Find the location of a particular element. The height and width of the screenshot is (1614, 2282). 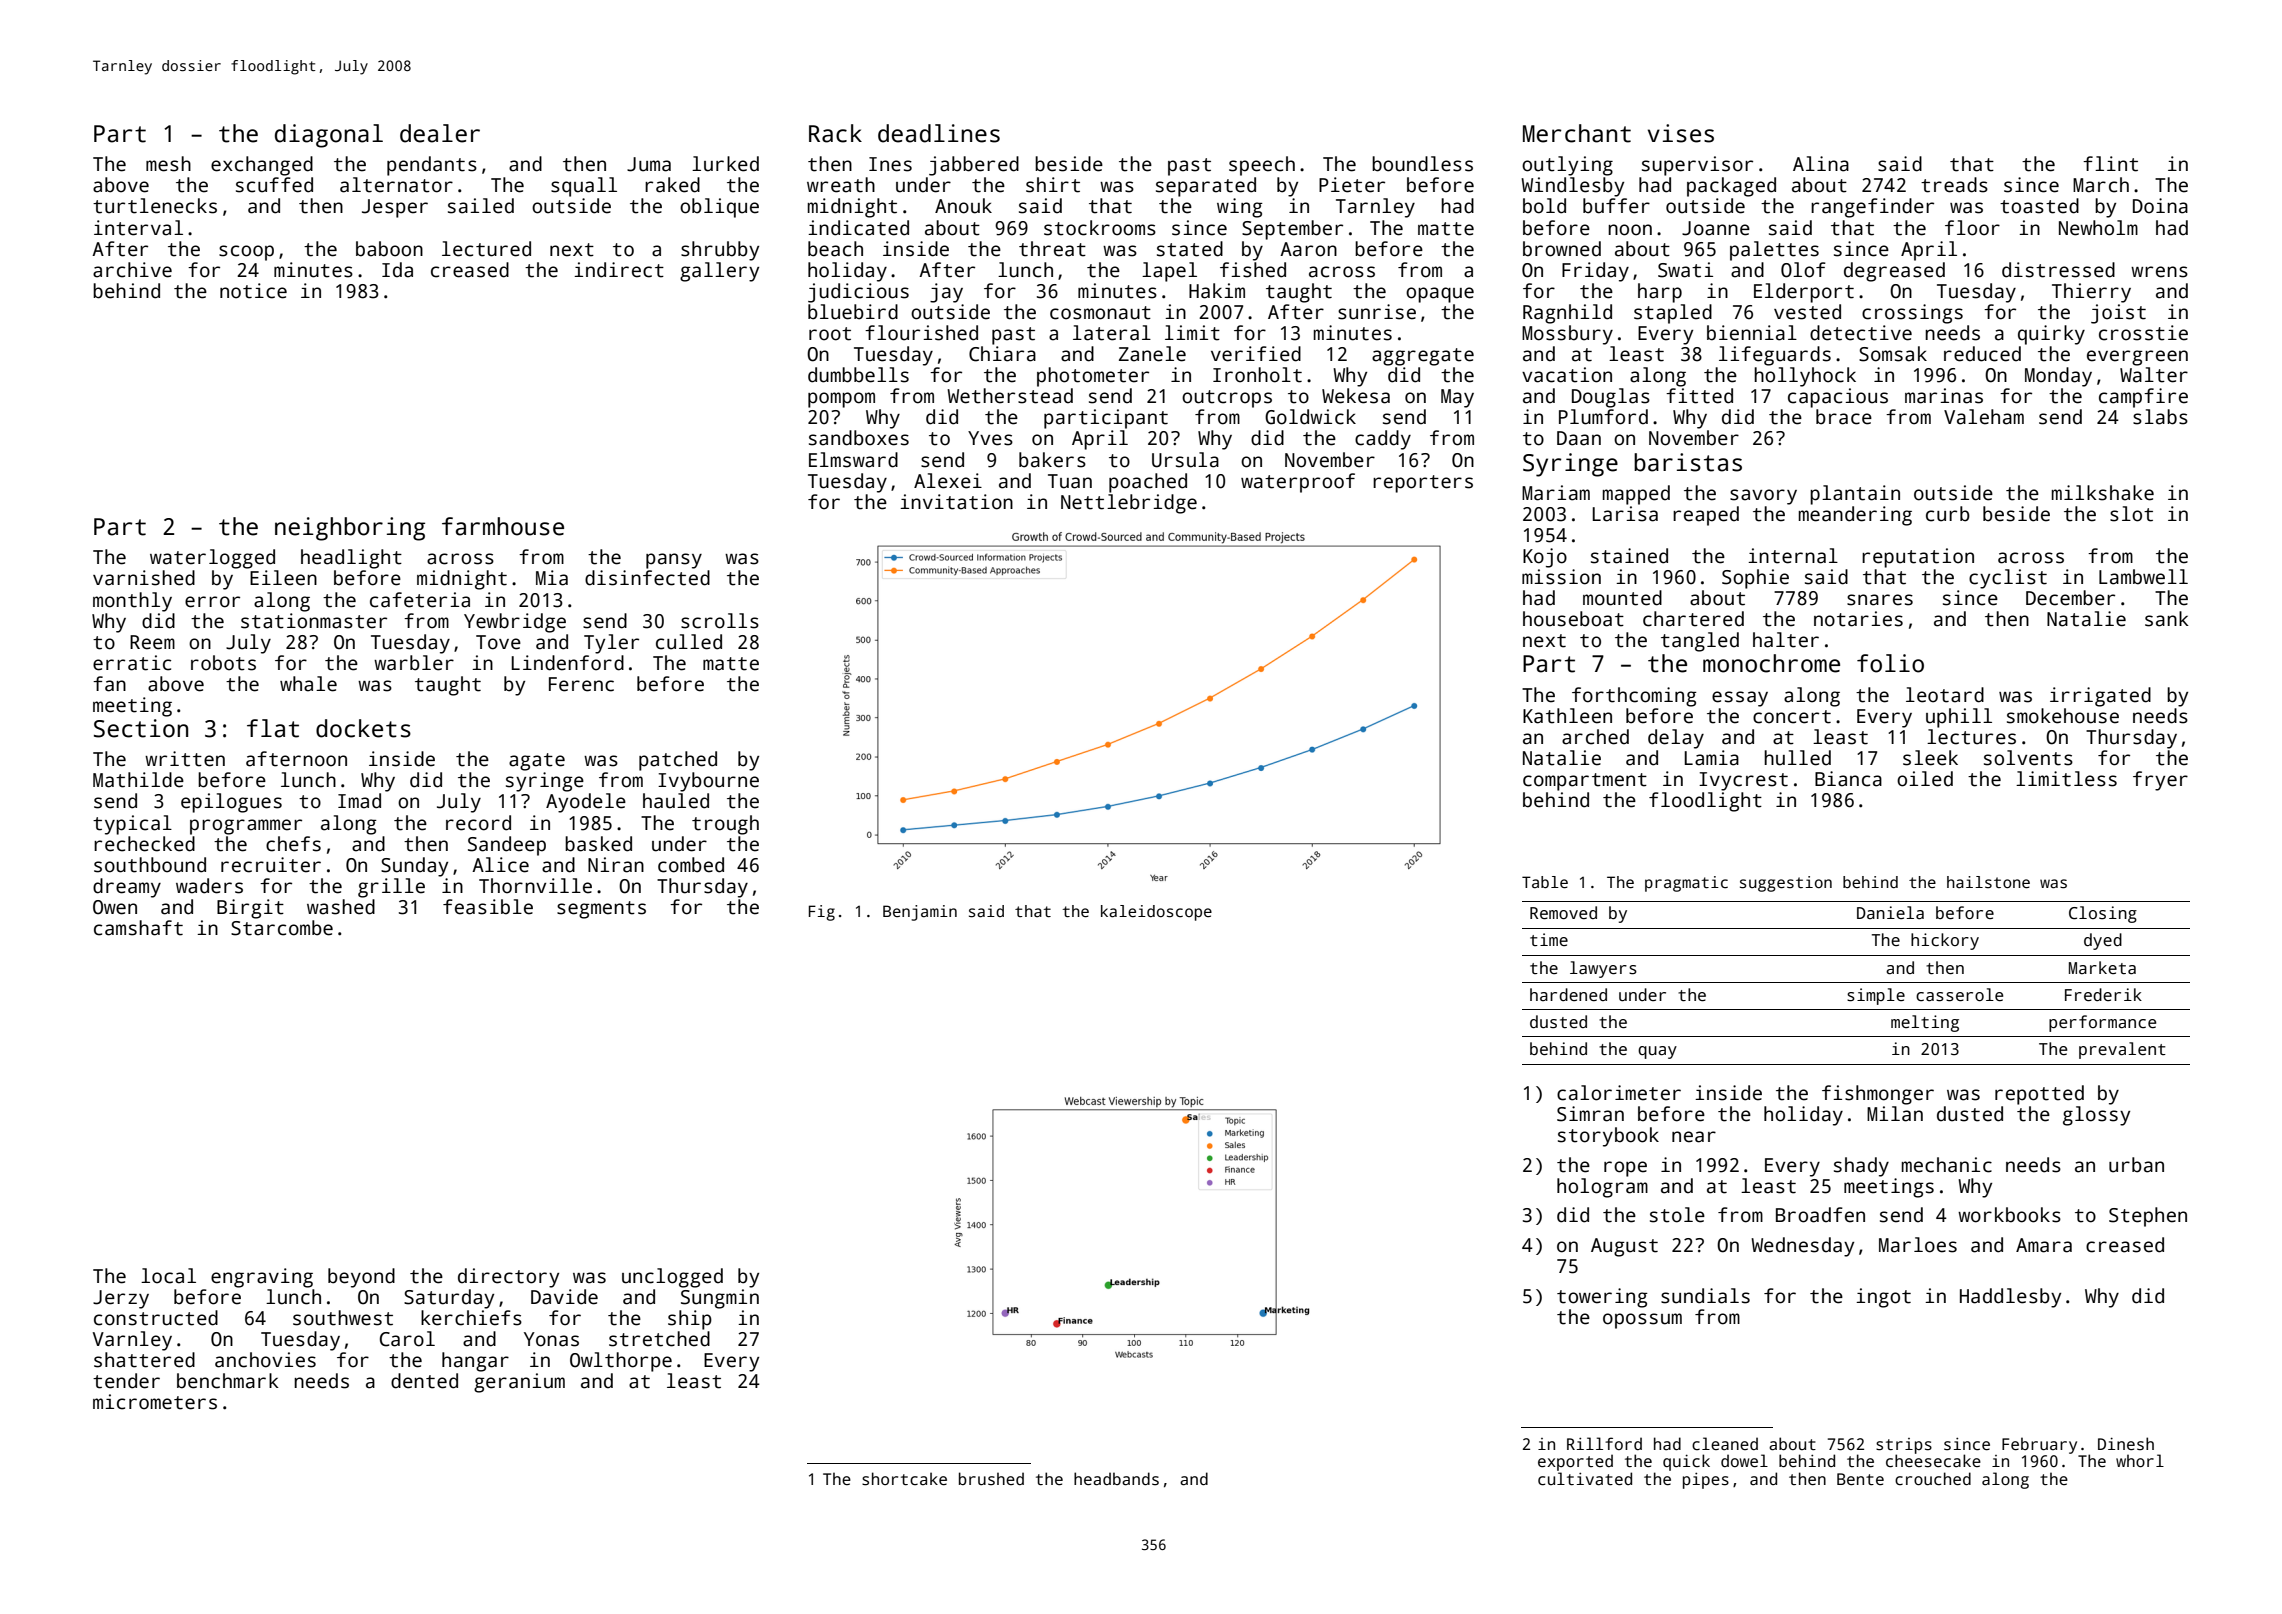

flint is located at coordinates (2110, 164).
